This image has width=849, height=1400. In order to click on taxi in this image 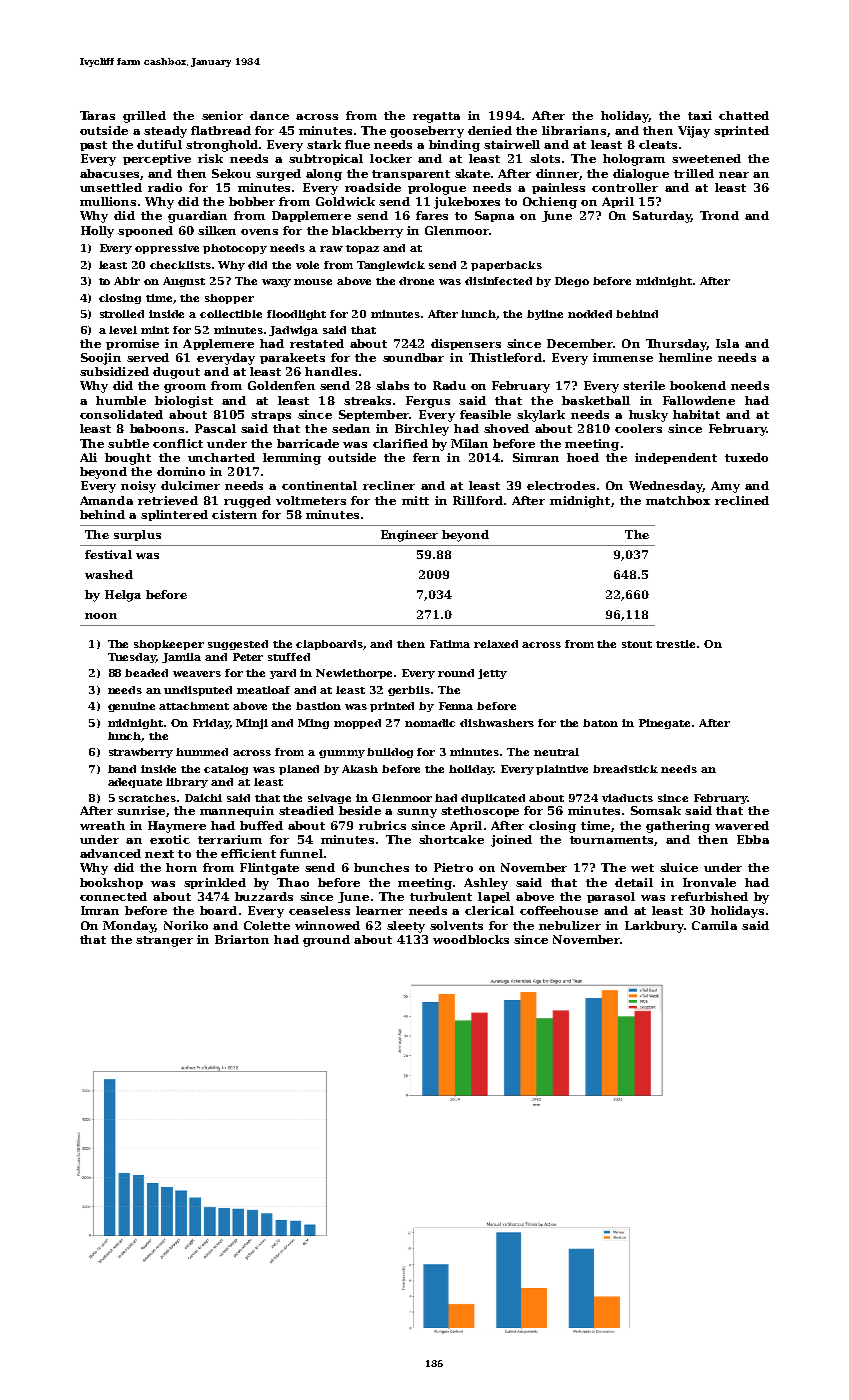, I will do `click(700, 115)`.
